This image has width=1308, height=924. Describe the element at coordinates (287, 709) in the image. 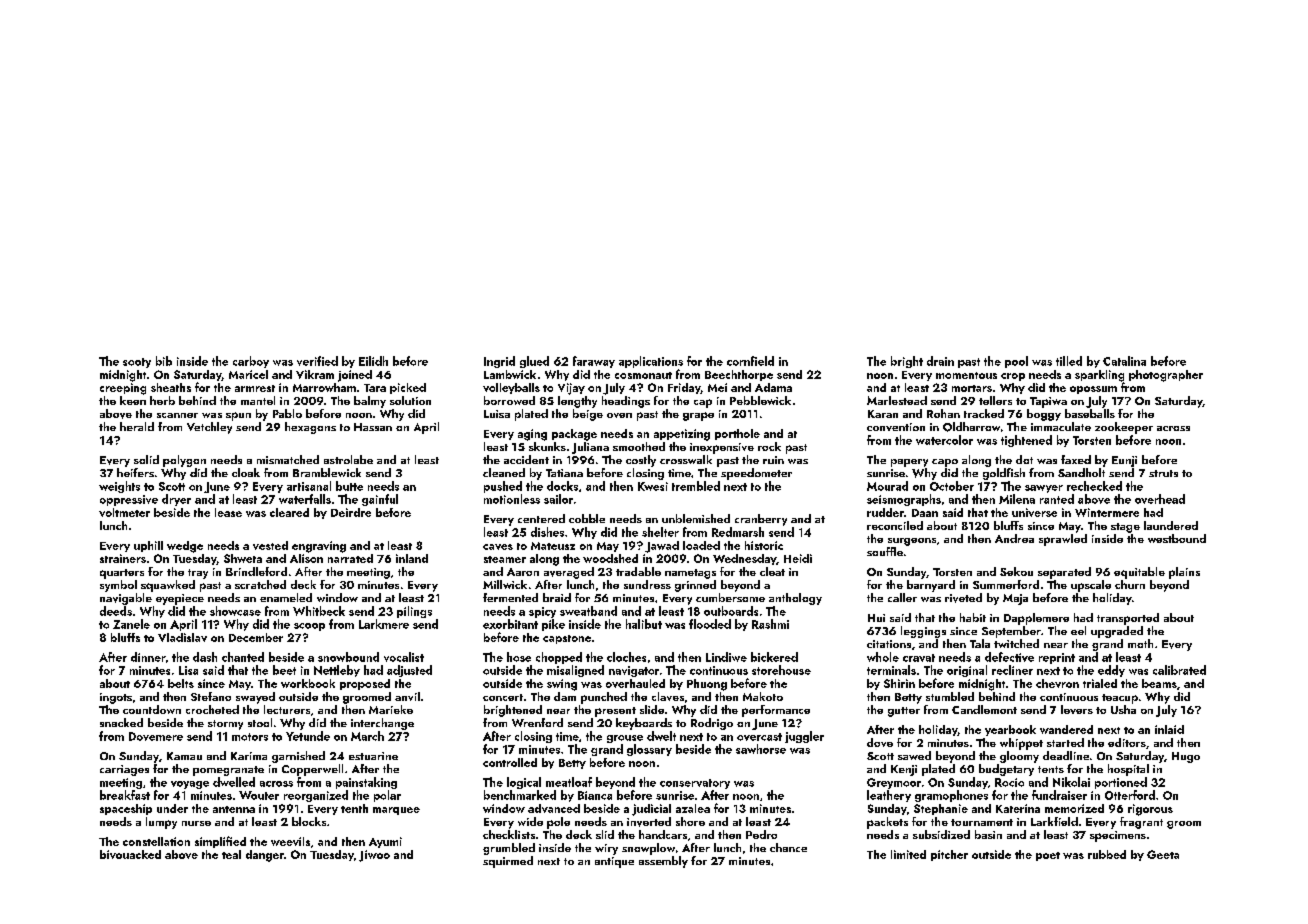

I see `lecturers` at that location.
